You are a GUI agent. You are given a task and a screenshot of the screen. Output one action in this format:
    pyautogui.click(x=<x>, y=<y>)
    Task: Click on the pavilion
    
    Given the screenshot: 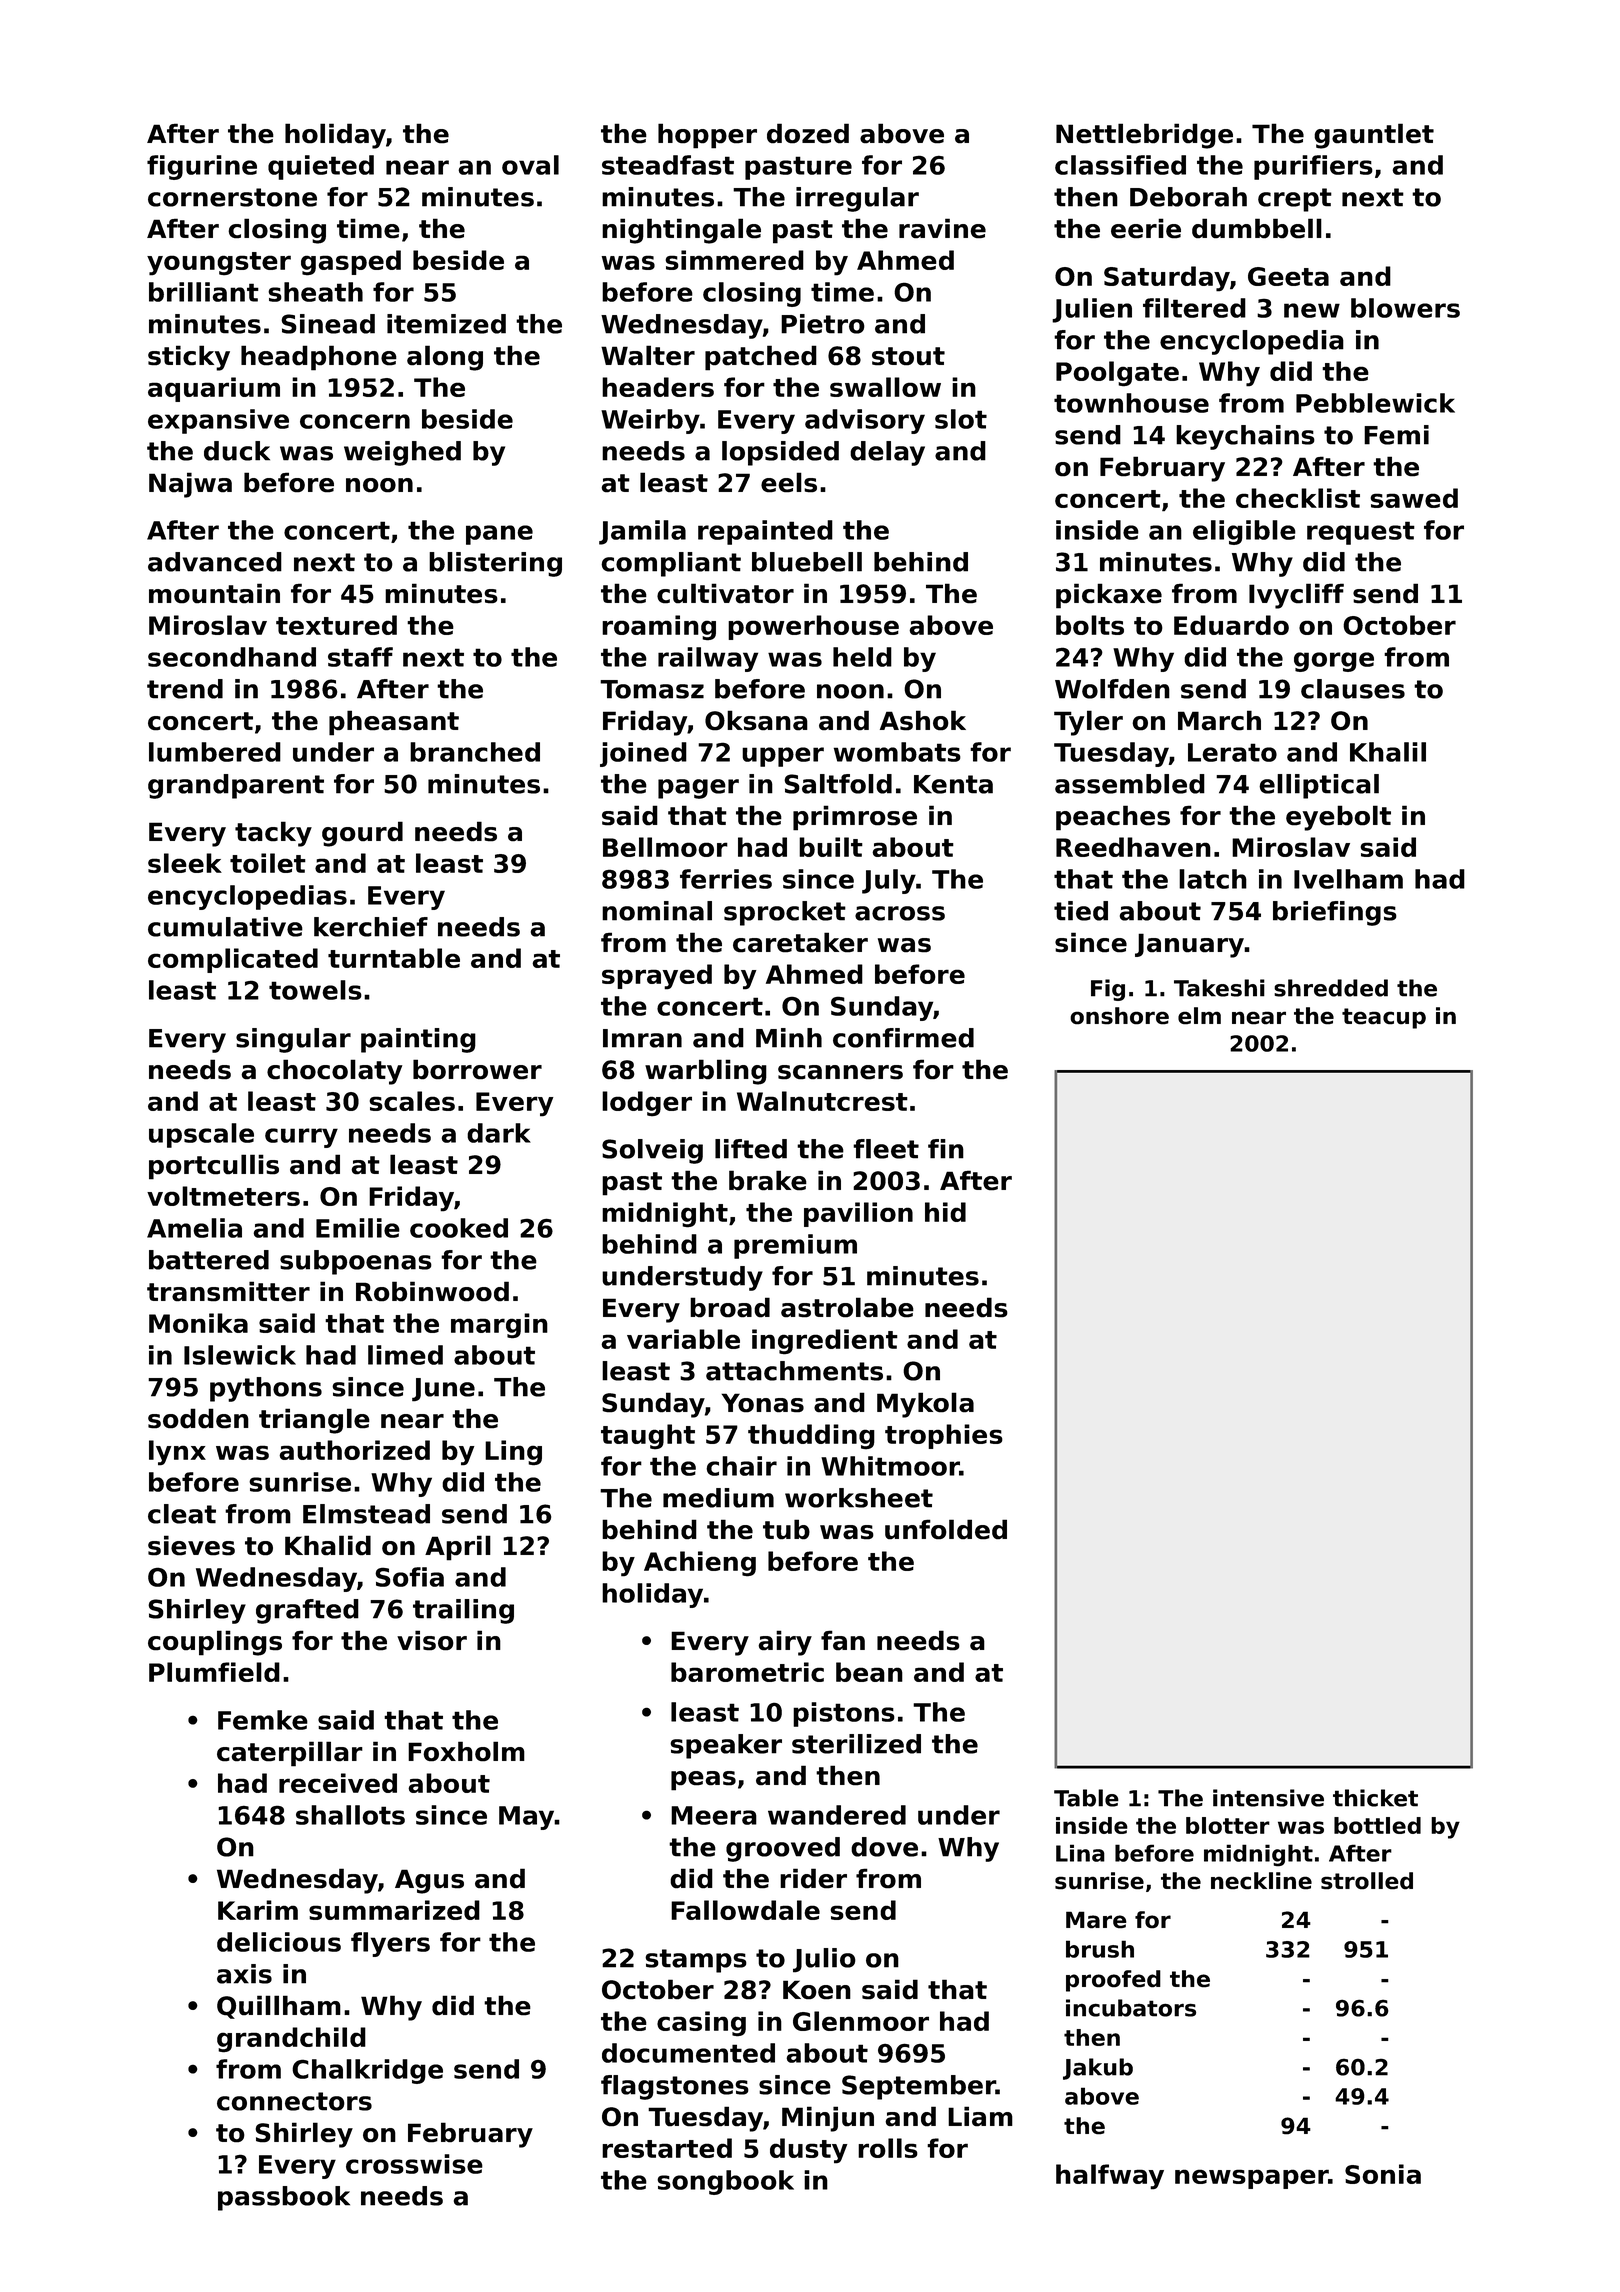 What is the action you would take?
    pyautogui.click(x=858, y=1214)
